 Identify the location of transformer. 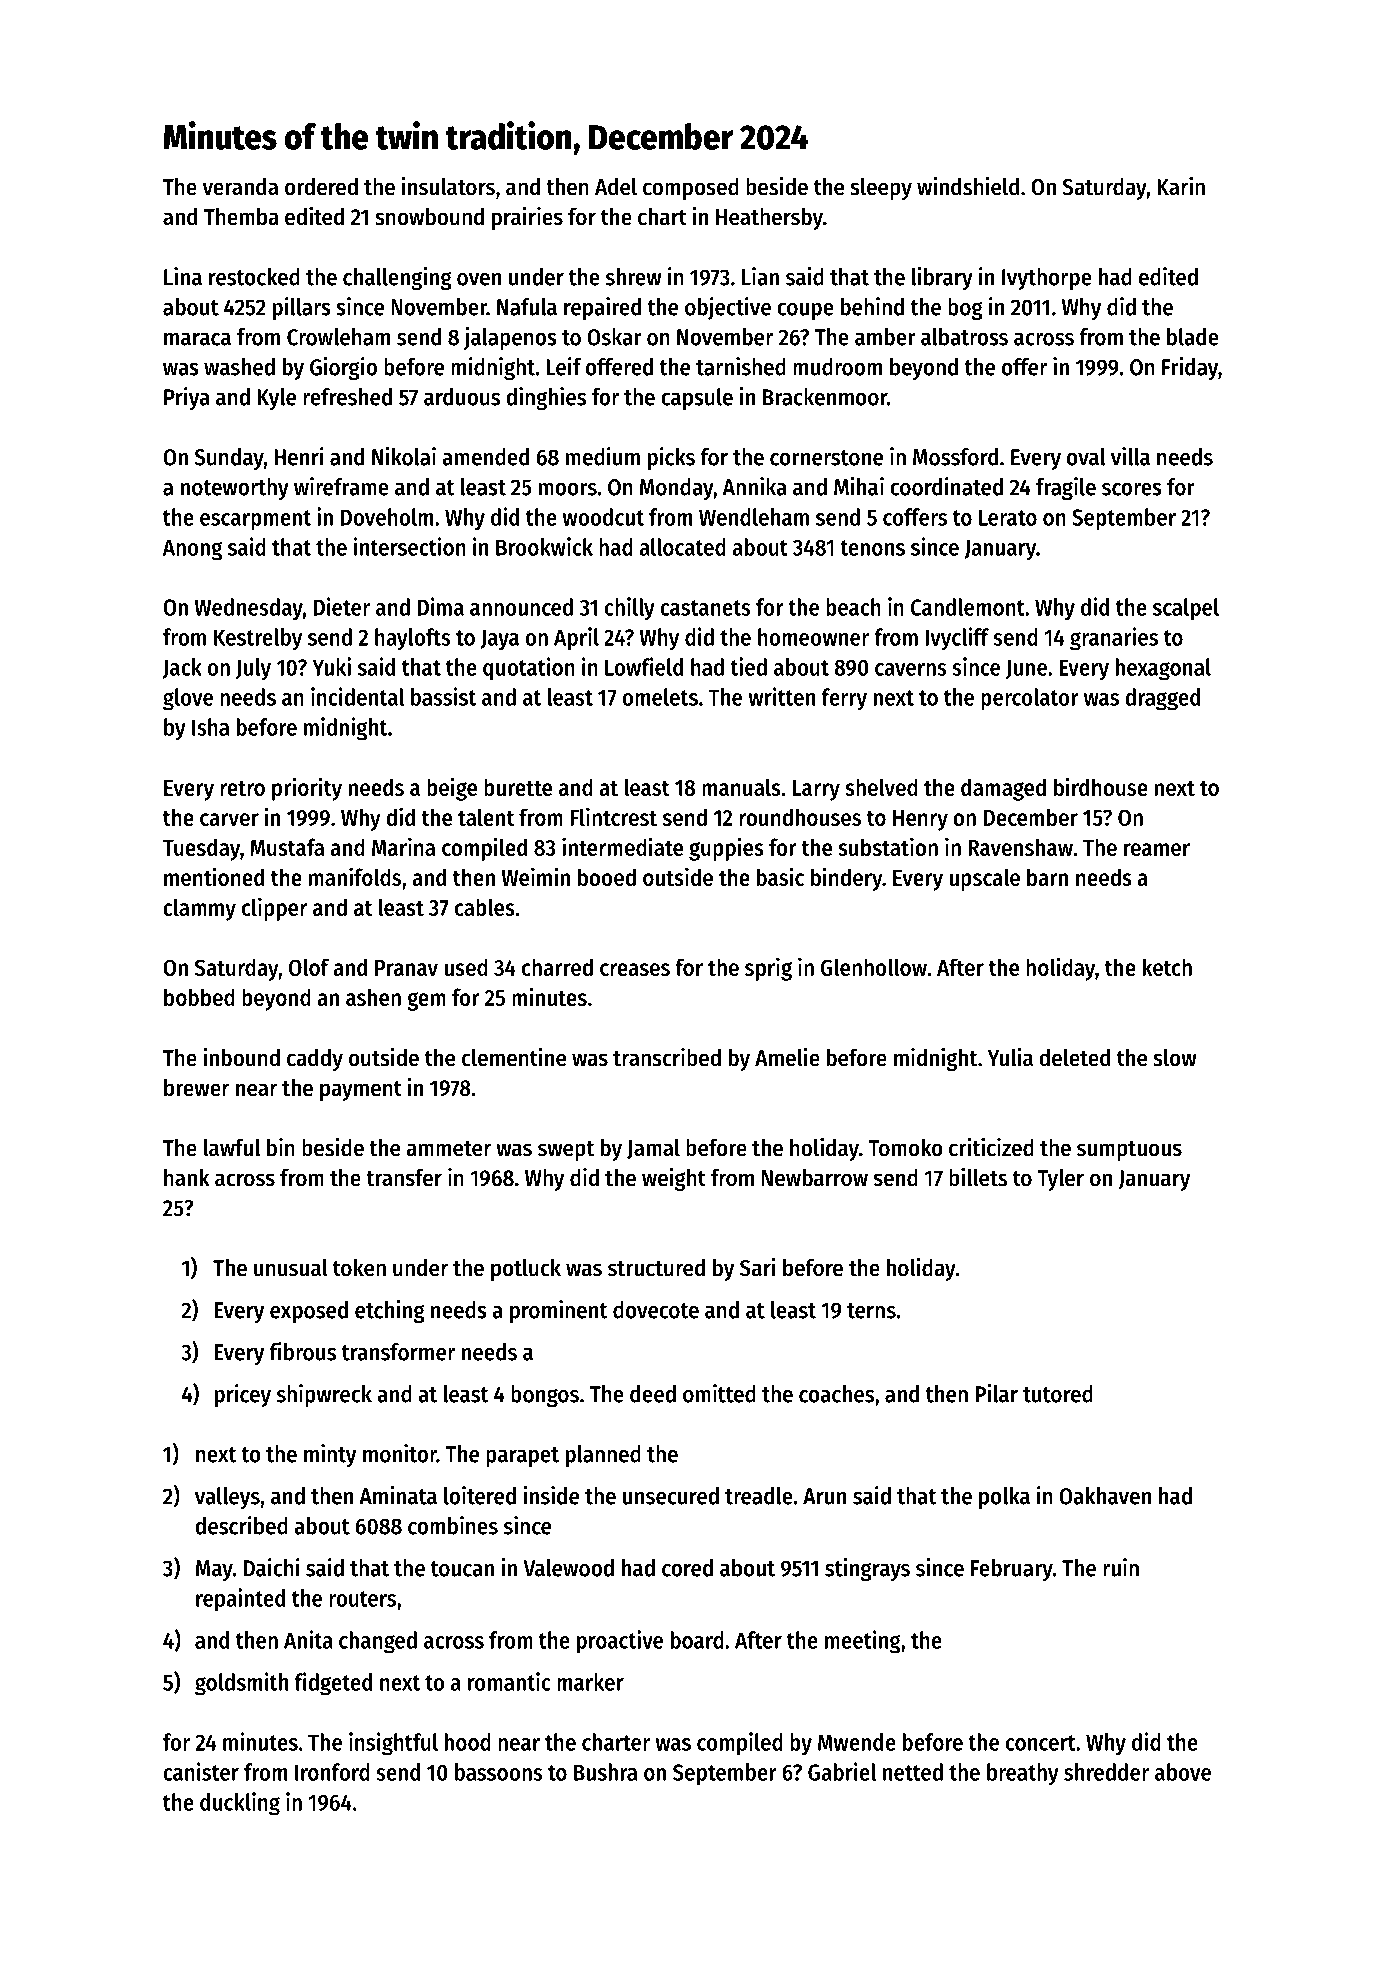
(398, 1352).
